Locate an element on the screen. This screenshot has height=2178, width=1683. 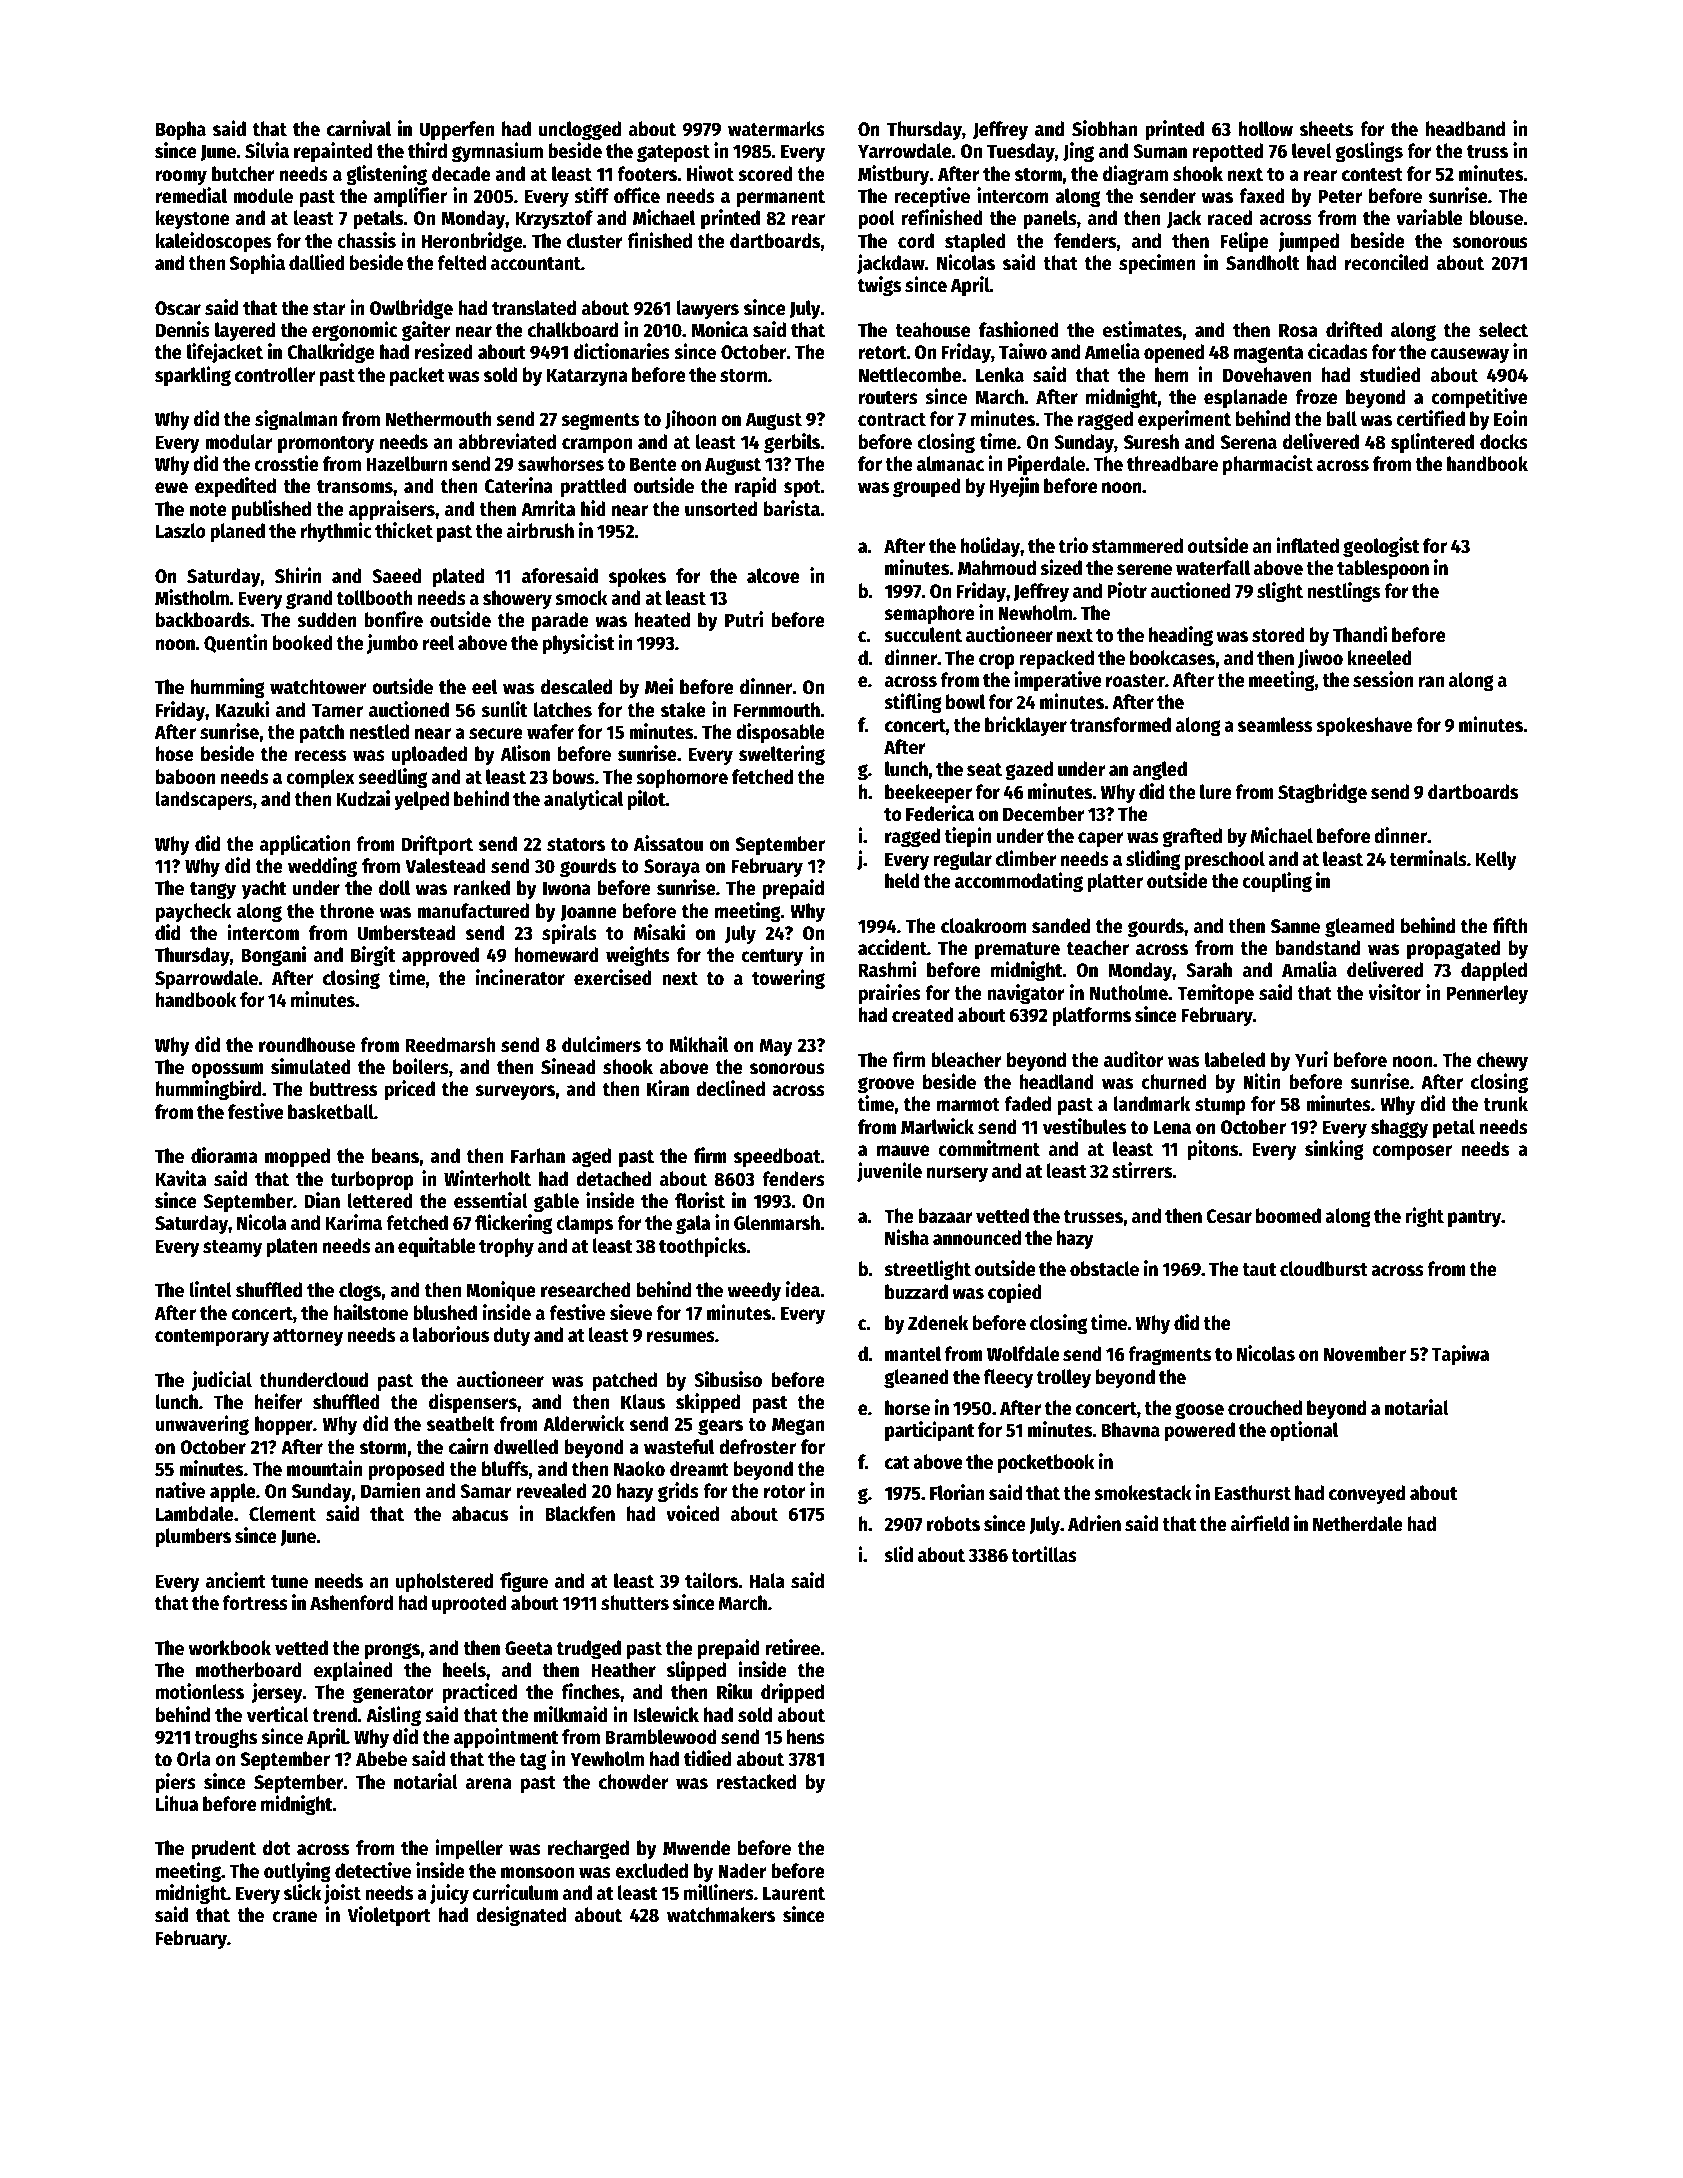
Laurent is located at coordinates (794, 1893).
